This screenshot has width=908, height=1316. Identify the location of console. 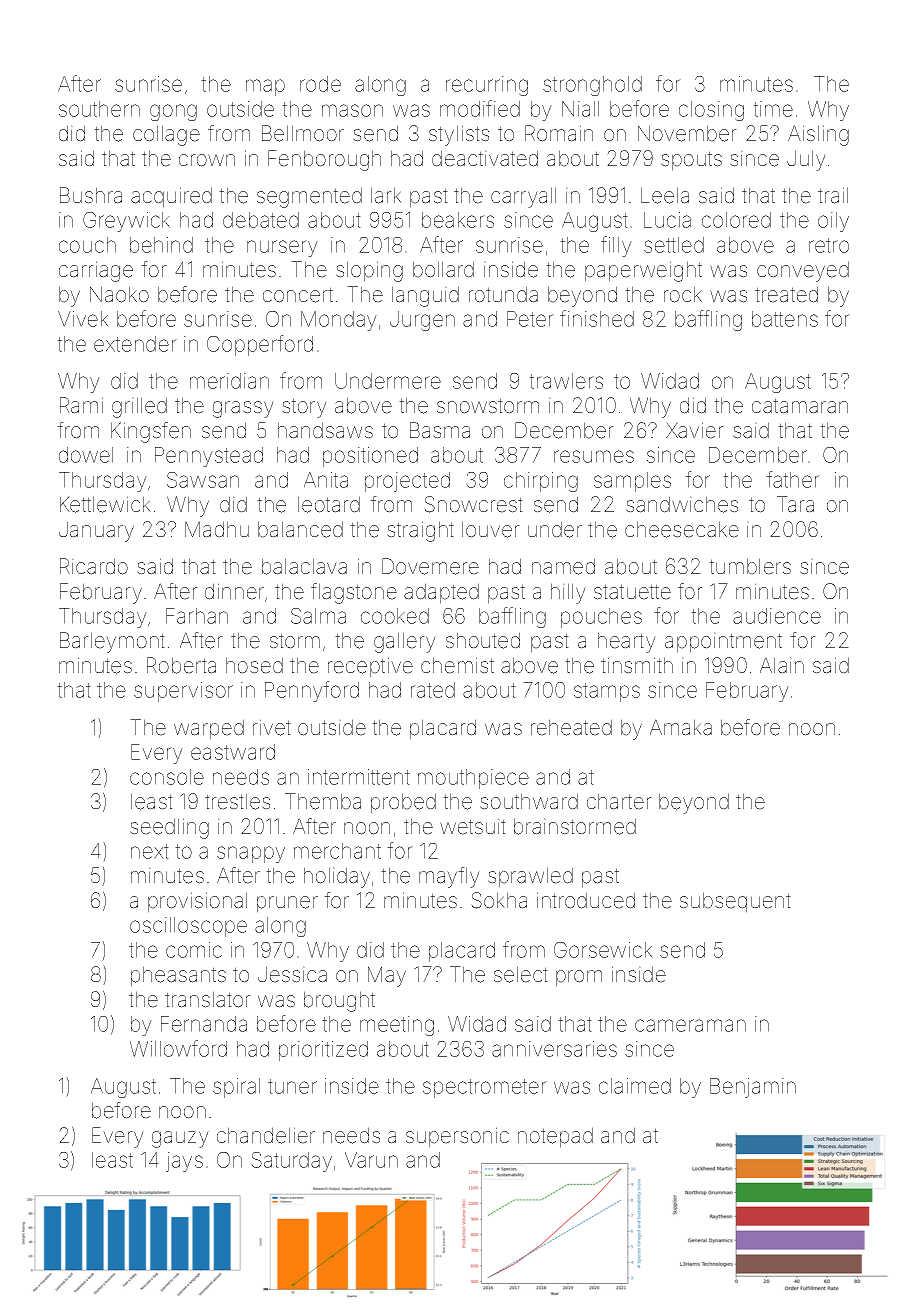
(167, 777).
